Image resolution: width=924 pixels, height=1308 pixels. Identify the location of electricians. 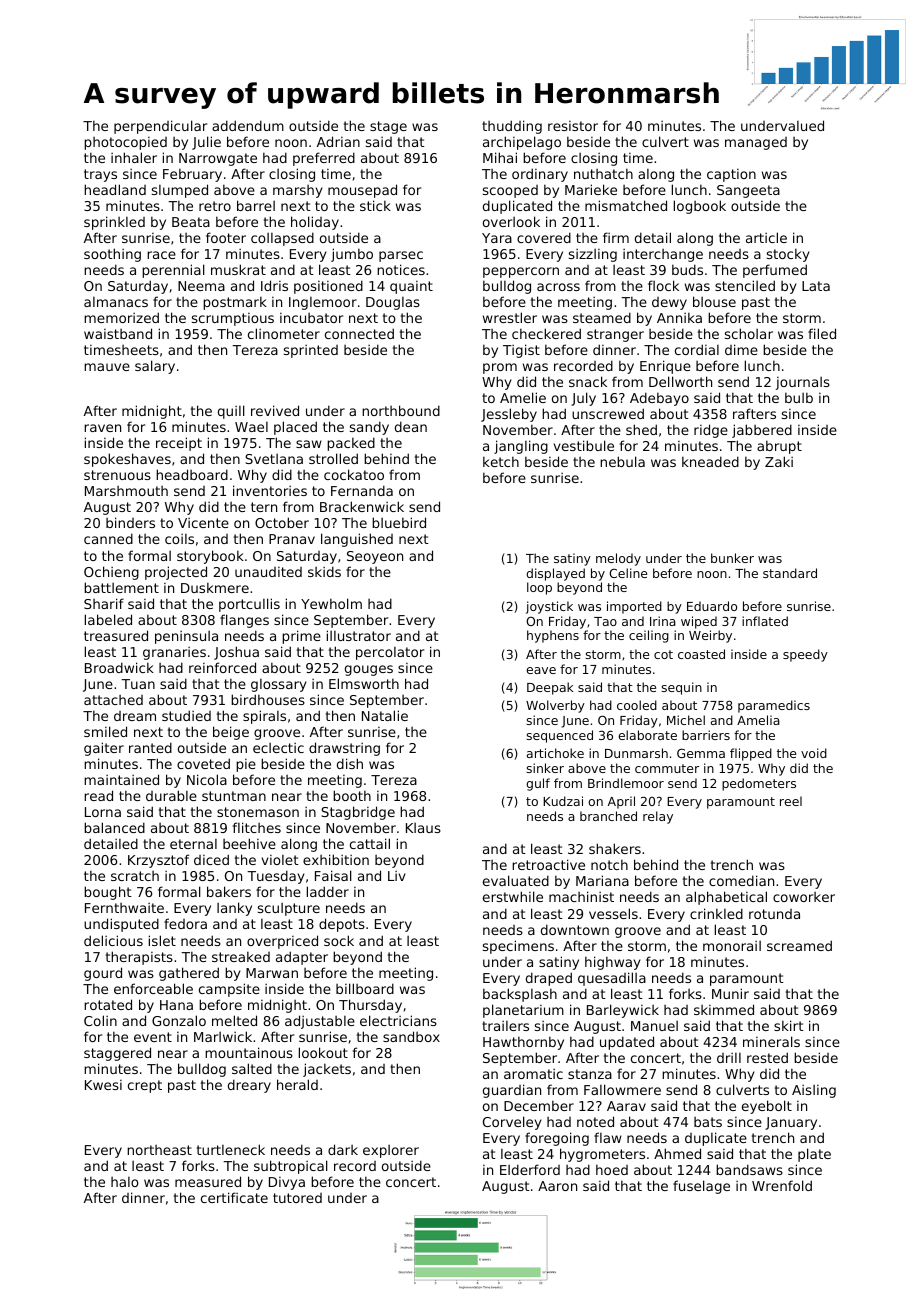
(398, 1020).
